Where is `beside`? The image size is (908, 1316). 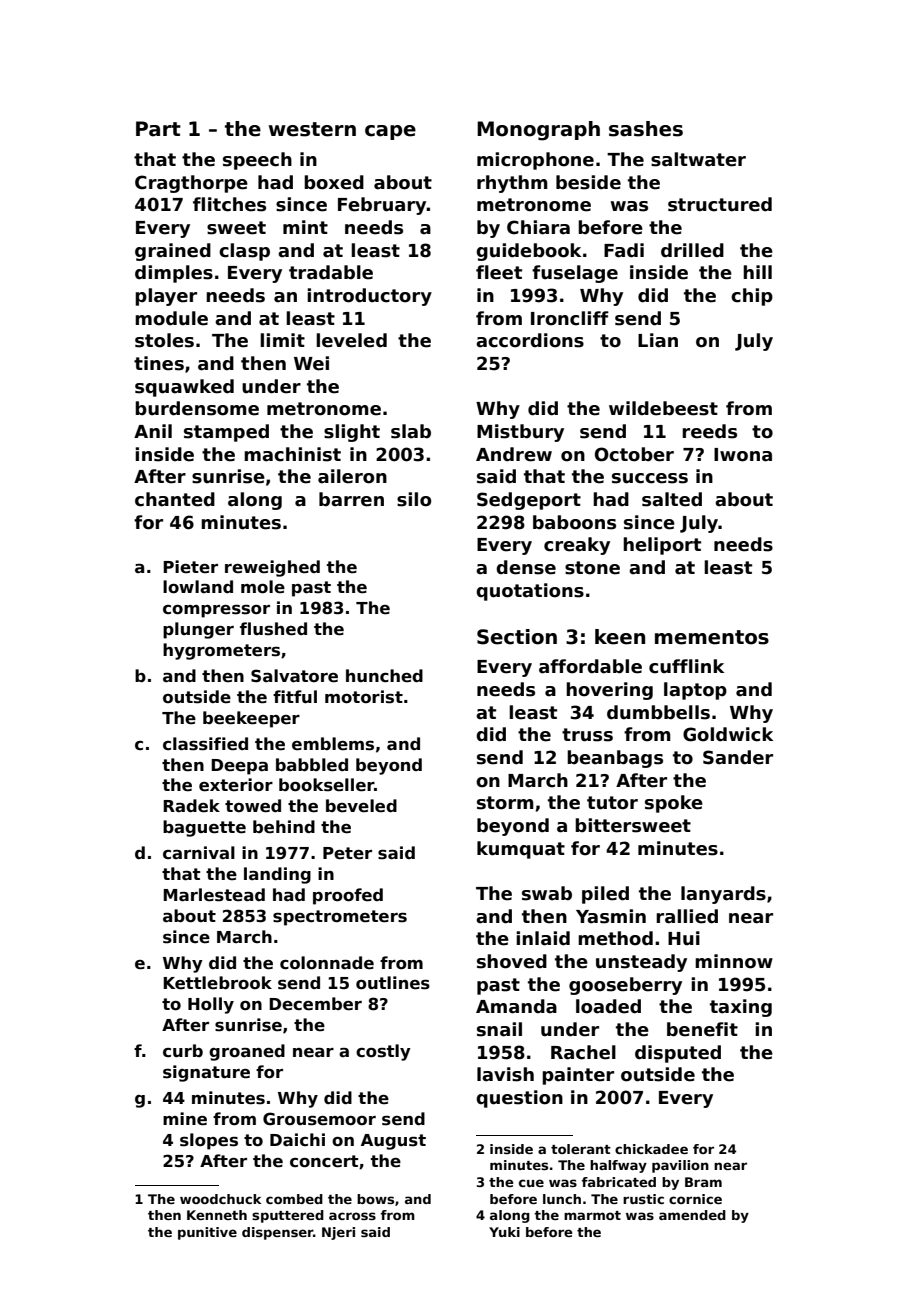
beside is located at coordinates (588, 182).
